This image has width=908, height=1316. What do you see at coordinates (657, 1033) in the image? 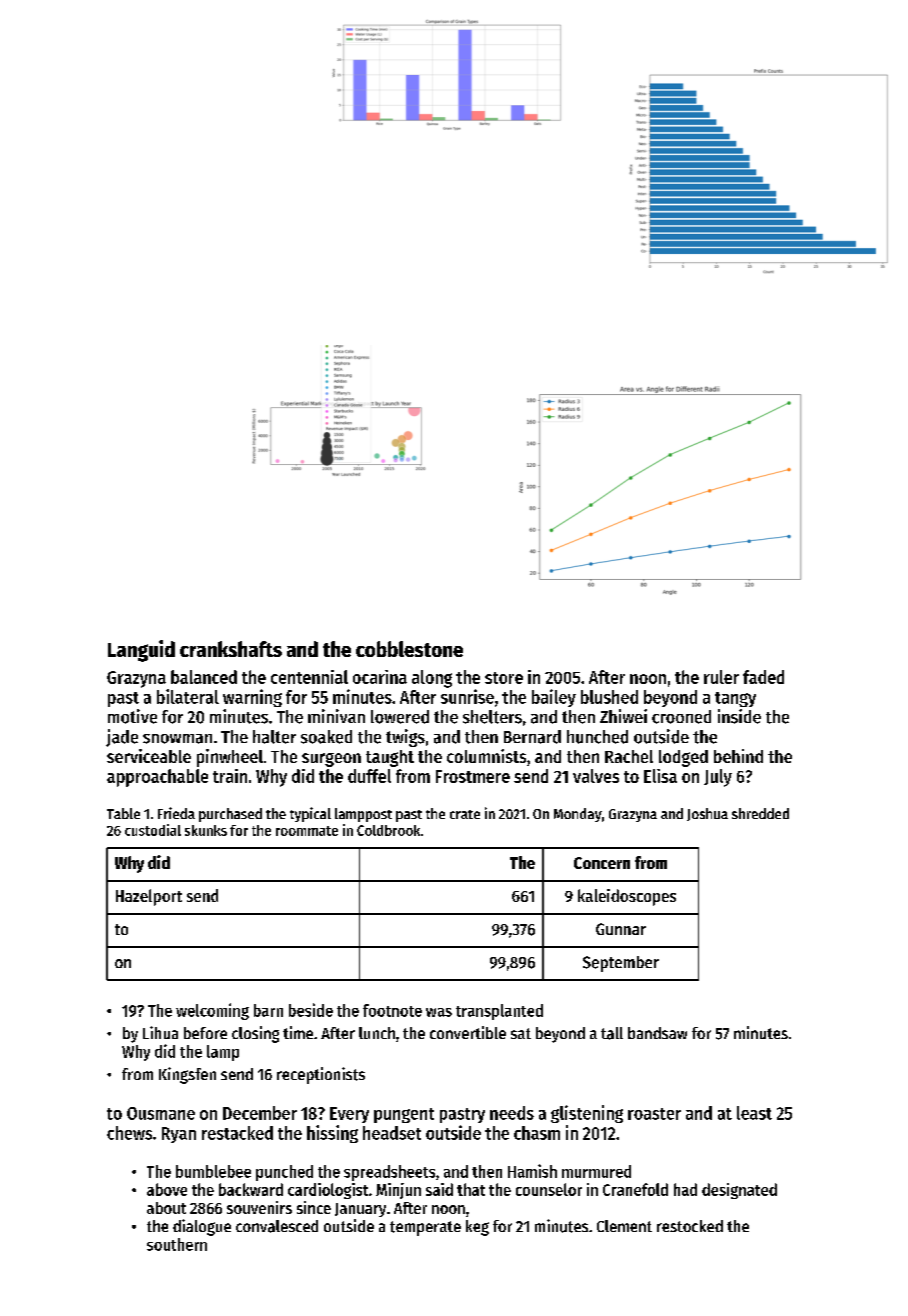
I see `bandsaw` at bounding box center [657, 1033].
